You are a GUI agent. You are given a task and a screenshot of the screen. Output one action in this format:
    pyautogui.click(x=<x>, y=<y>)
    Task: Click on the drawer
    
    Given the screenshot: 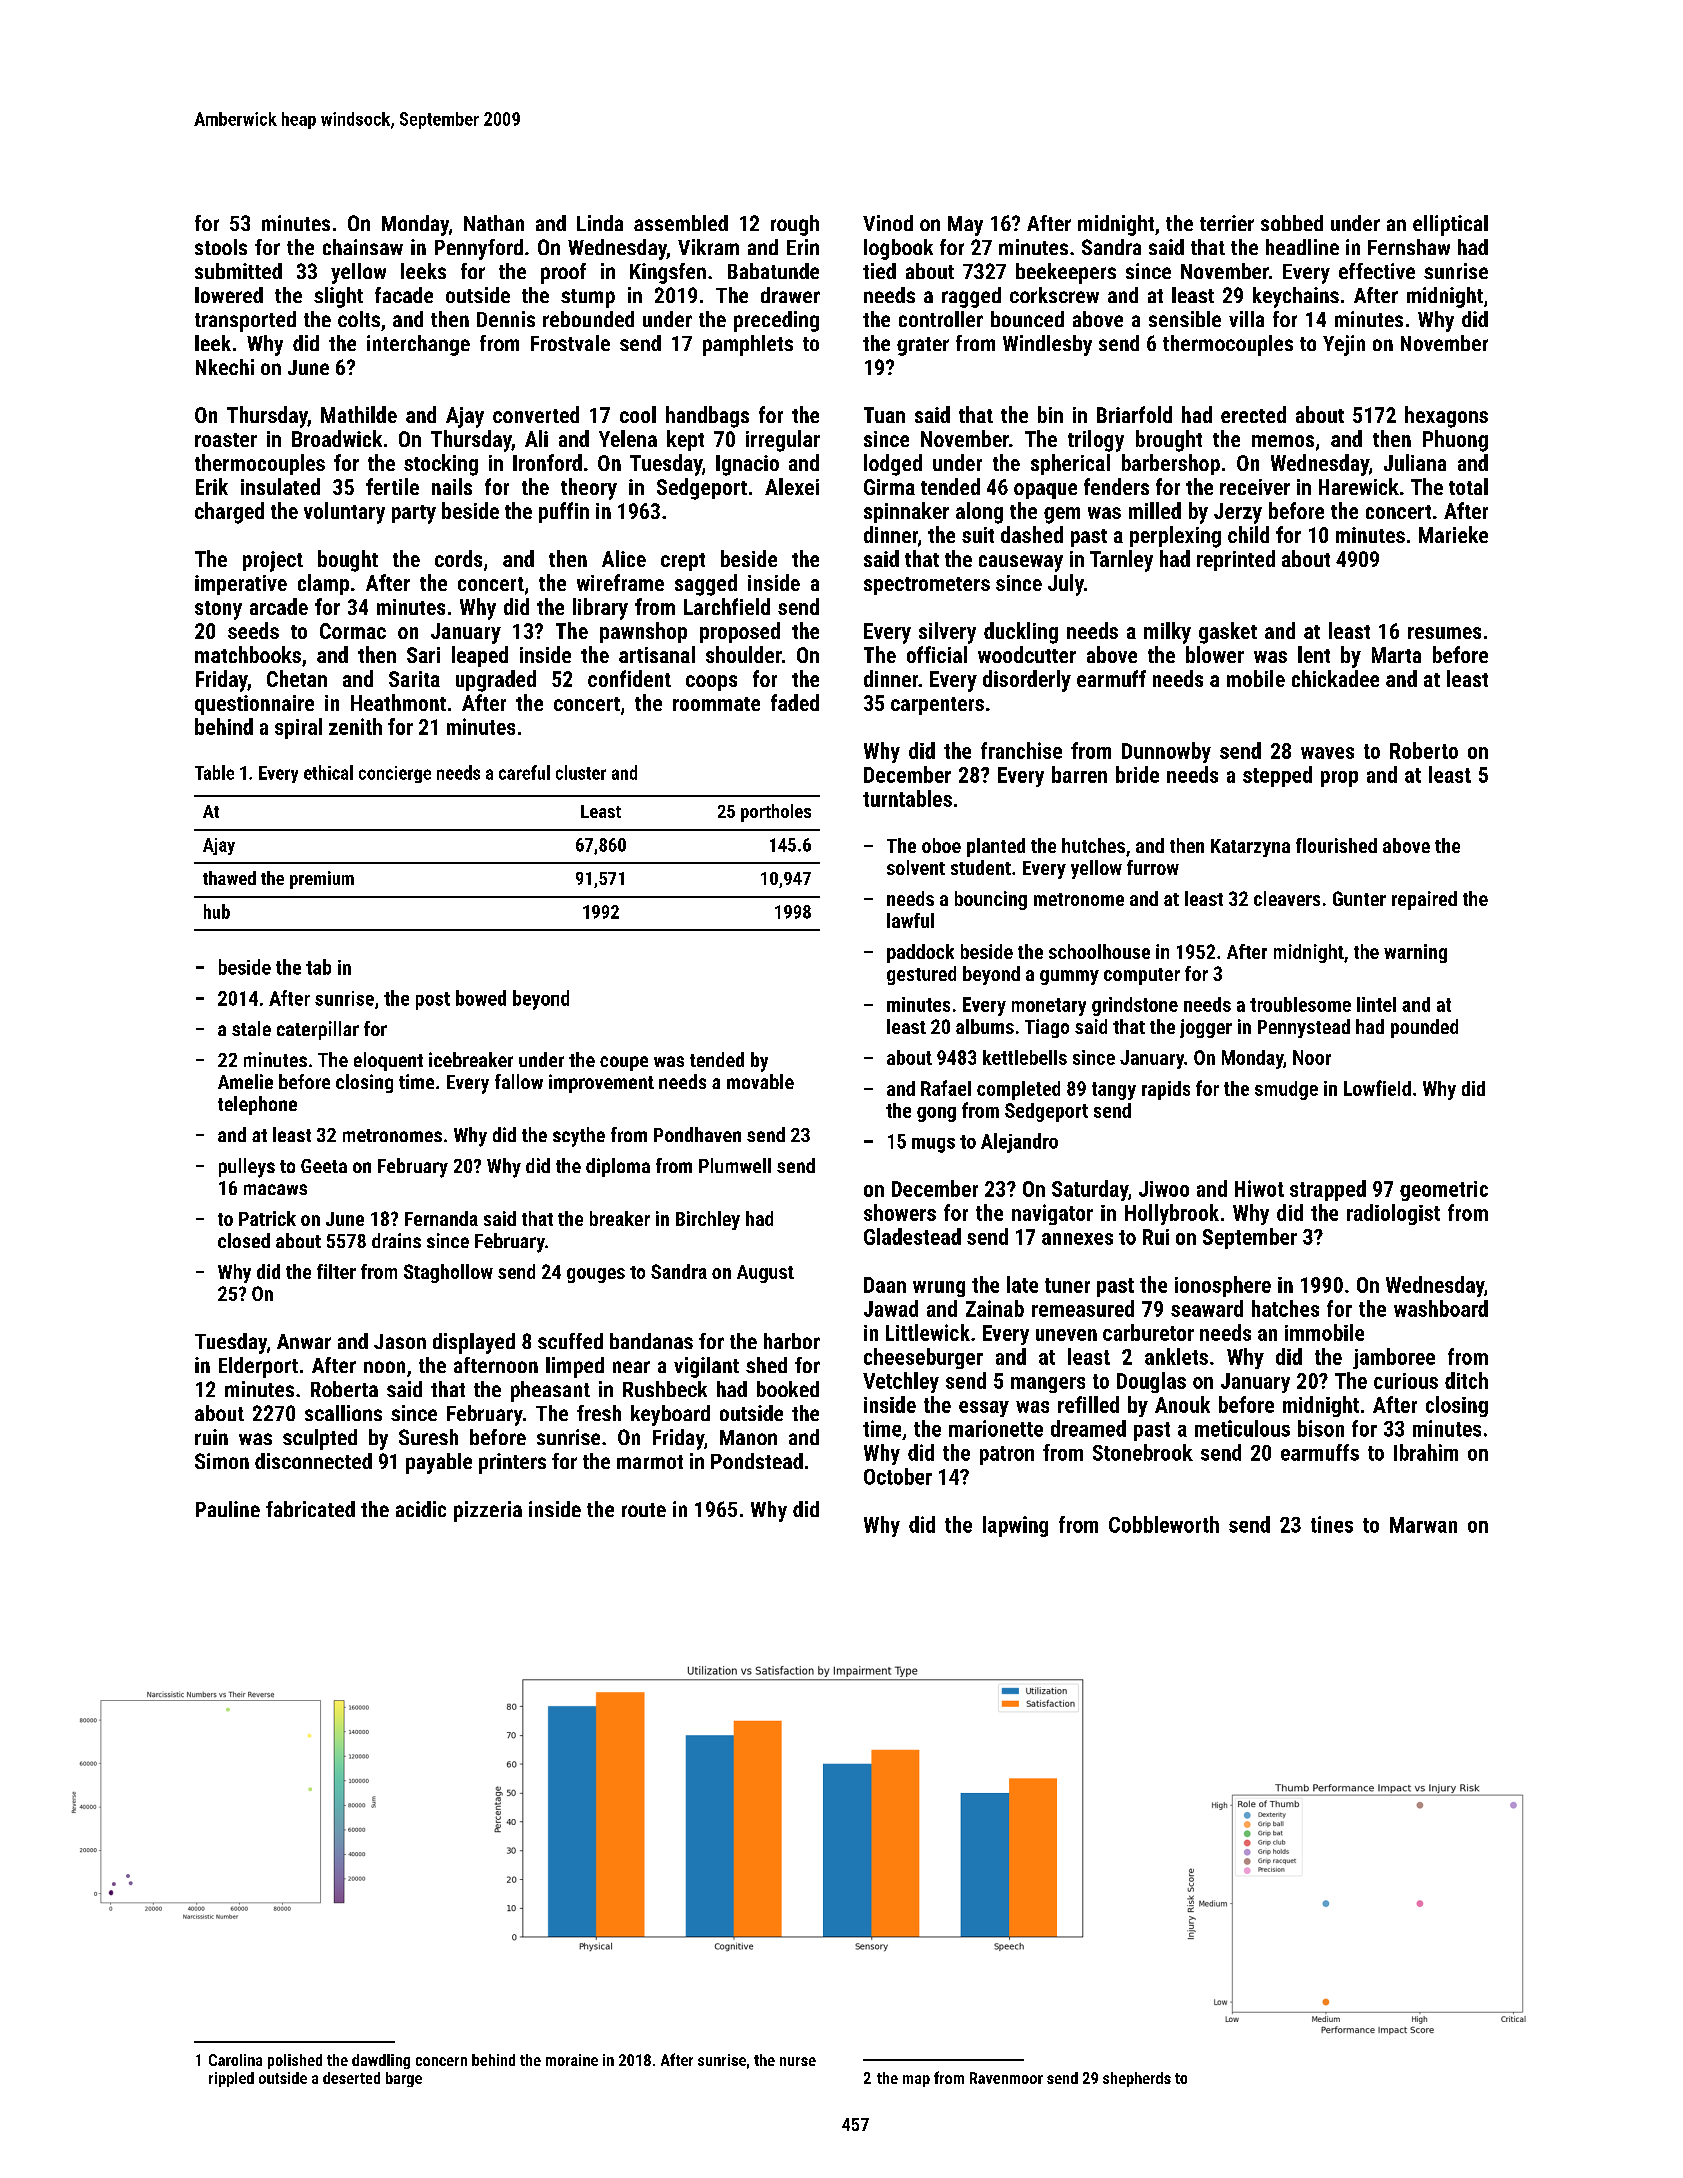 What is the action you would take?
    pyautogui.click(x=790, y=295)
